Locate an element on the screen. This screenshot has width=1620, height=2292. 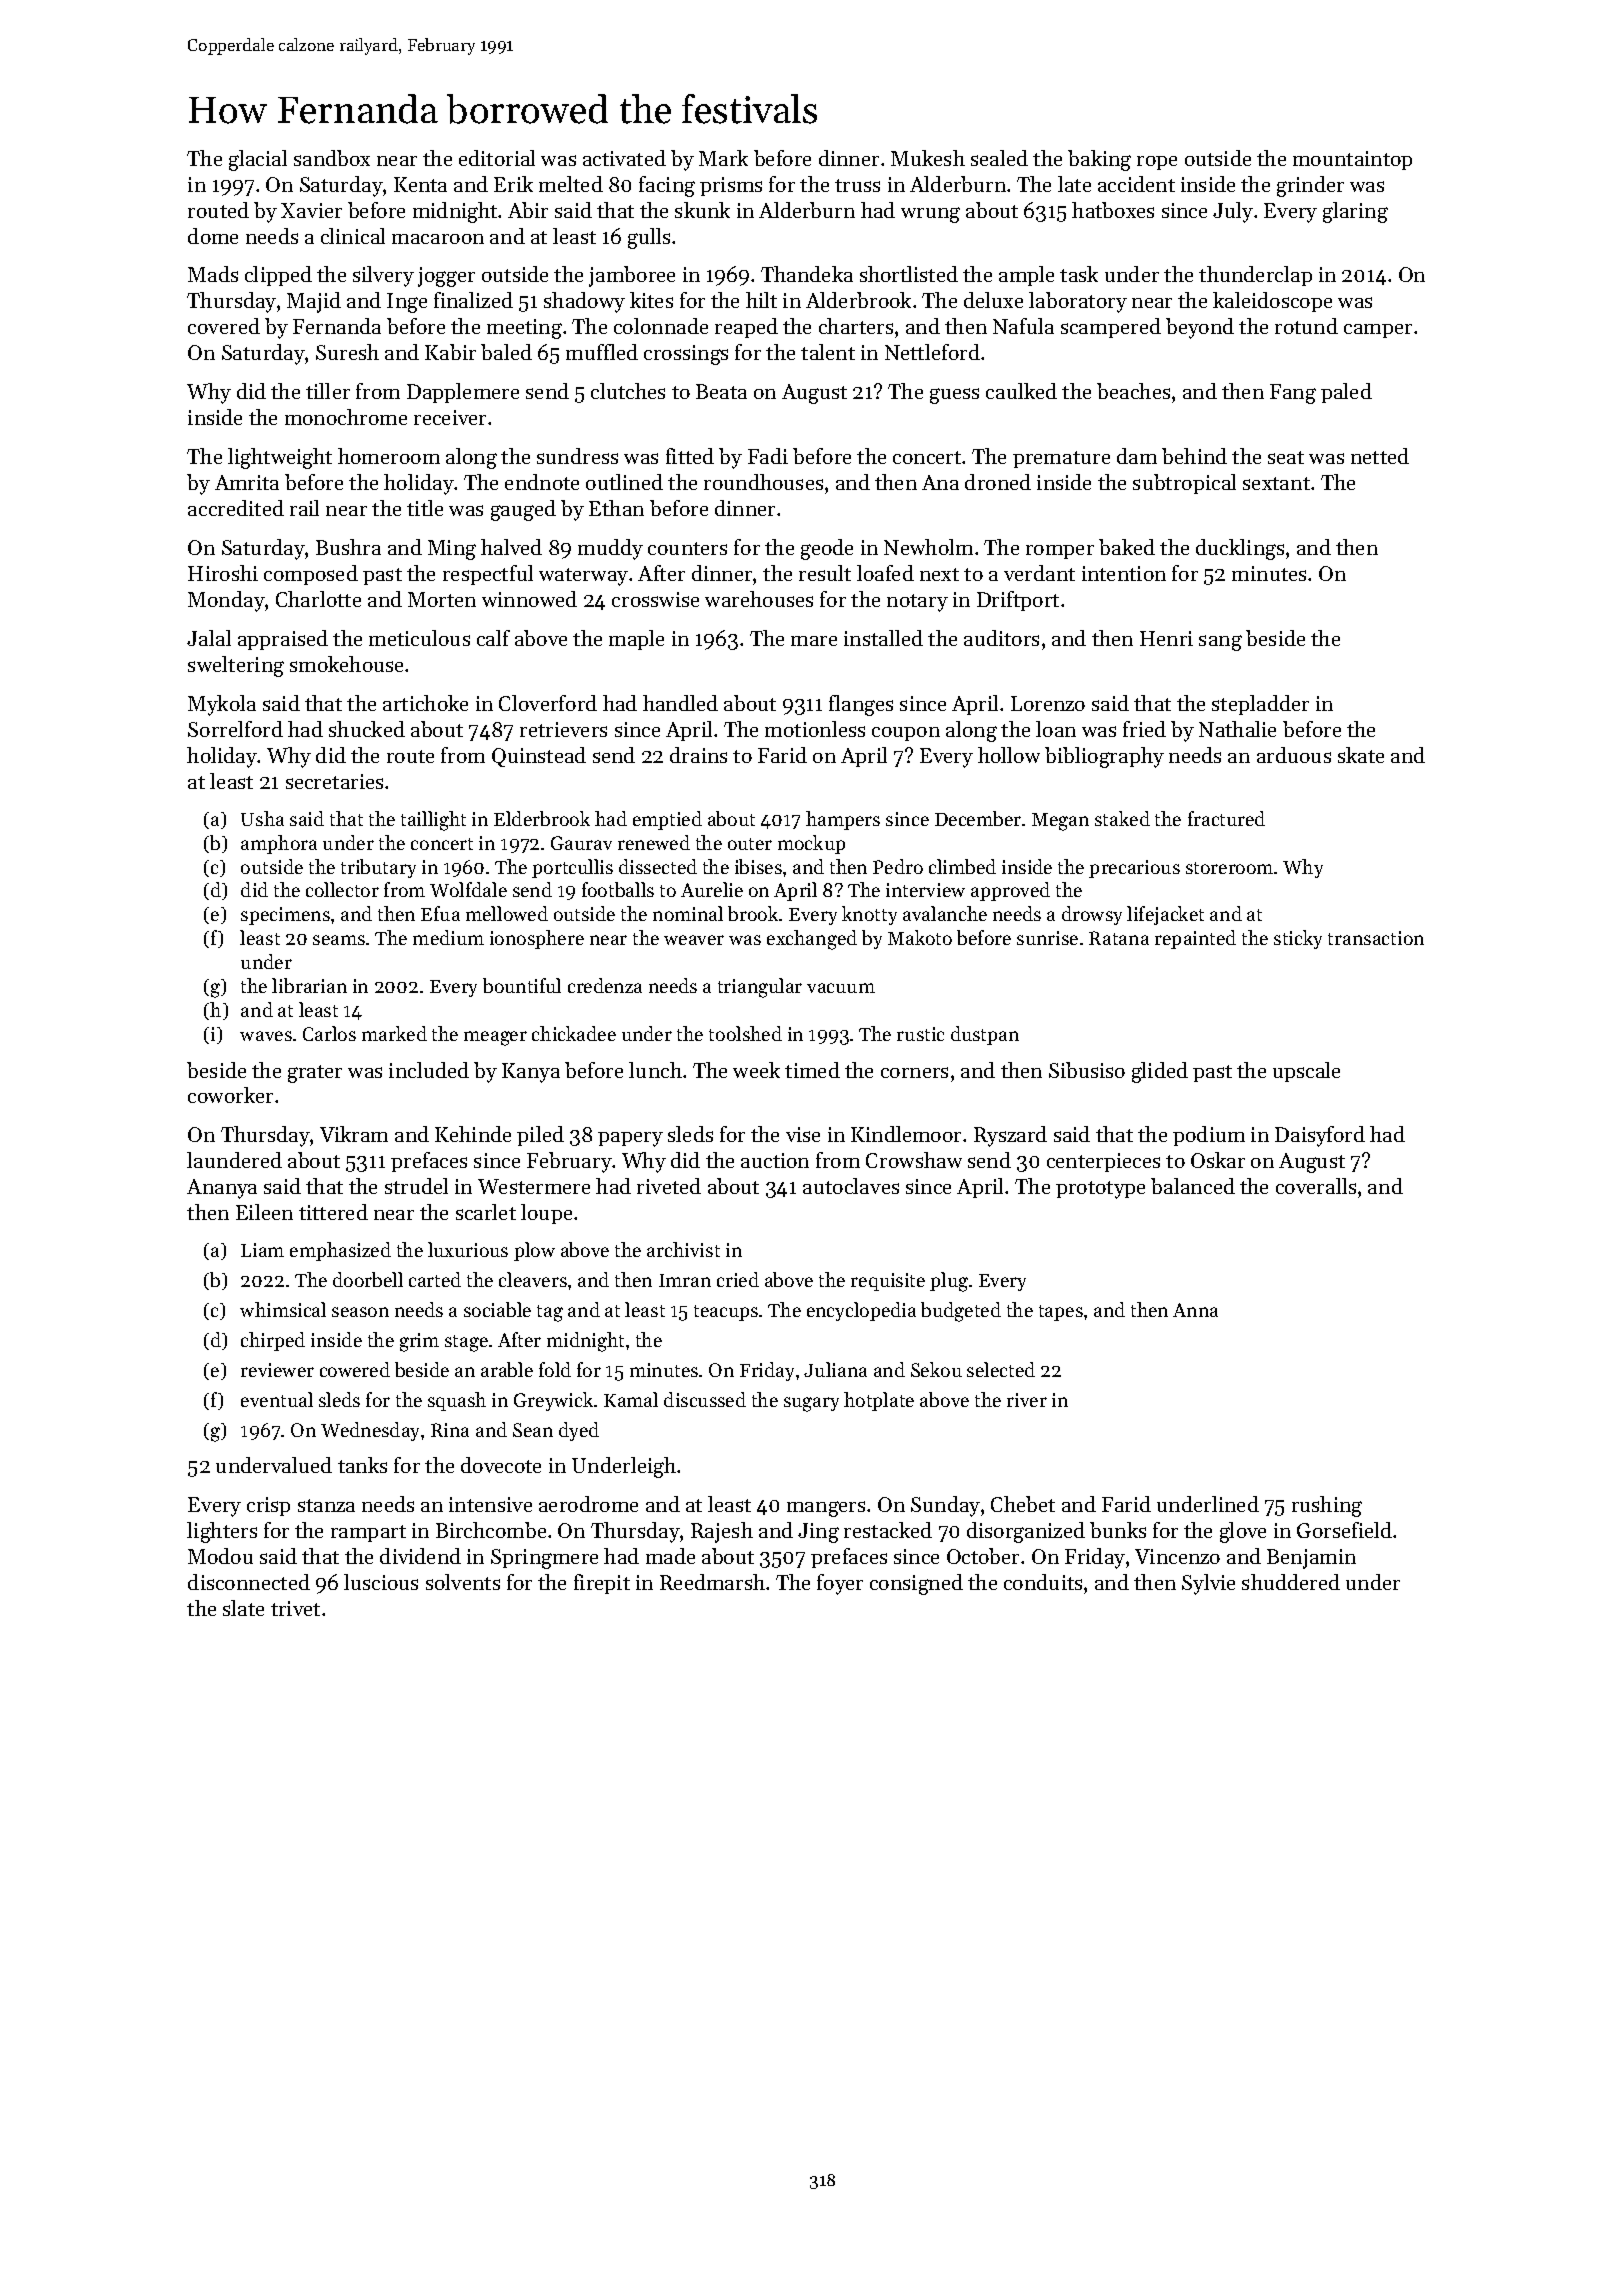
maple is located at coordinates (636, 640).
